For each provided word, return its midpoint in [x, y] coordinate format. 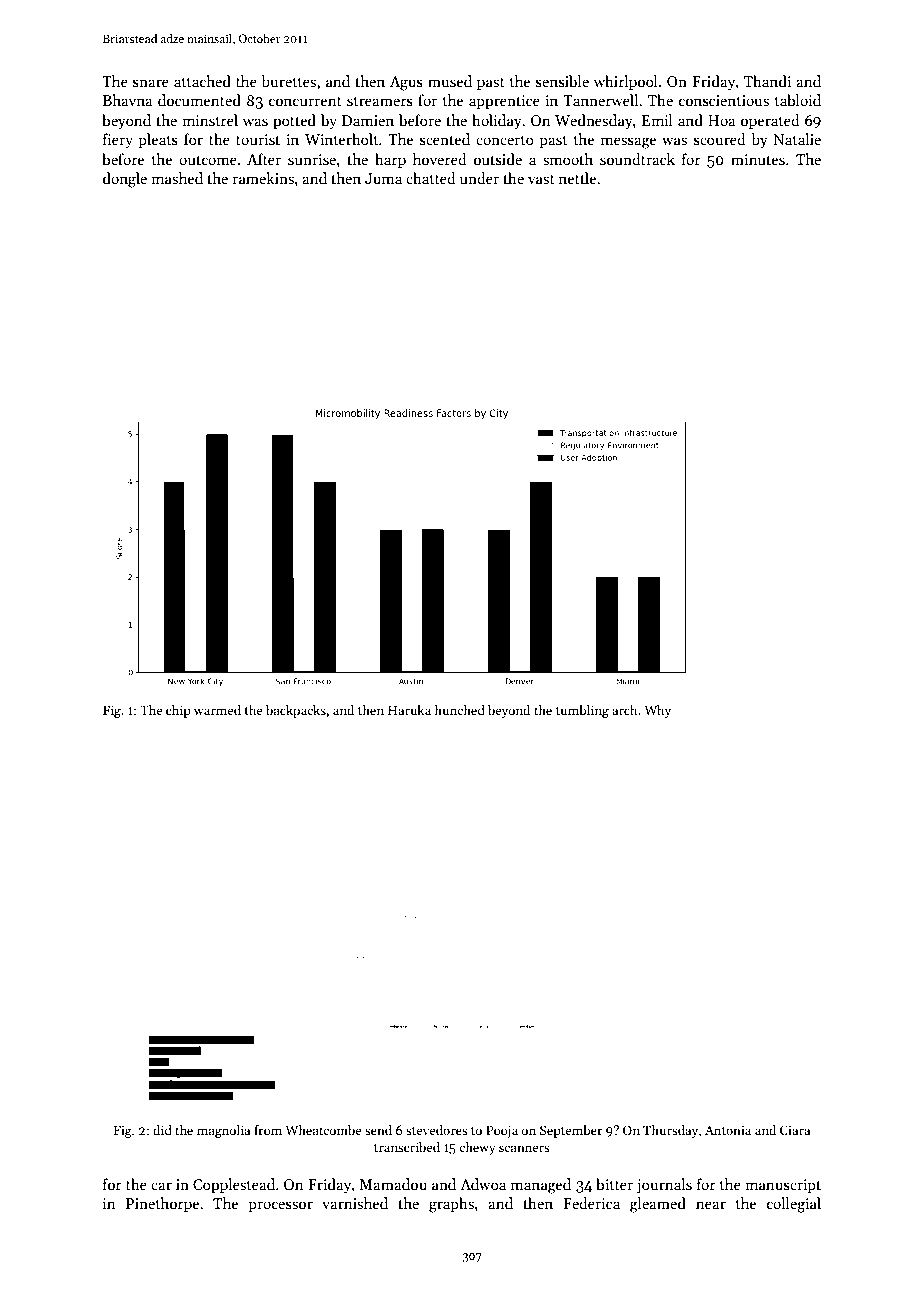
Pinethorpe [162, 1204]
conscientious [724, 100]
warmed [217, 710]
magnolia [223, 1131]
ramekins [263, 178]
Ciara [795, 1130]
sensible [562, 81]
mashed [177, 178]
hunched [459, 710]
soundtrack [637, 159]
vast [541, 179]
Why [657, 711]
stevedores [437, 1130]
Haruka [409, 710]
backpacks [296, 711]
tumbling [582, 711]
